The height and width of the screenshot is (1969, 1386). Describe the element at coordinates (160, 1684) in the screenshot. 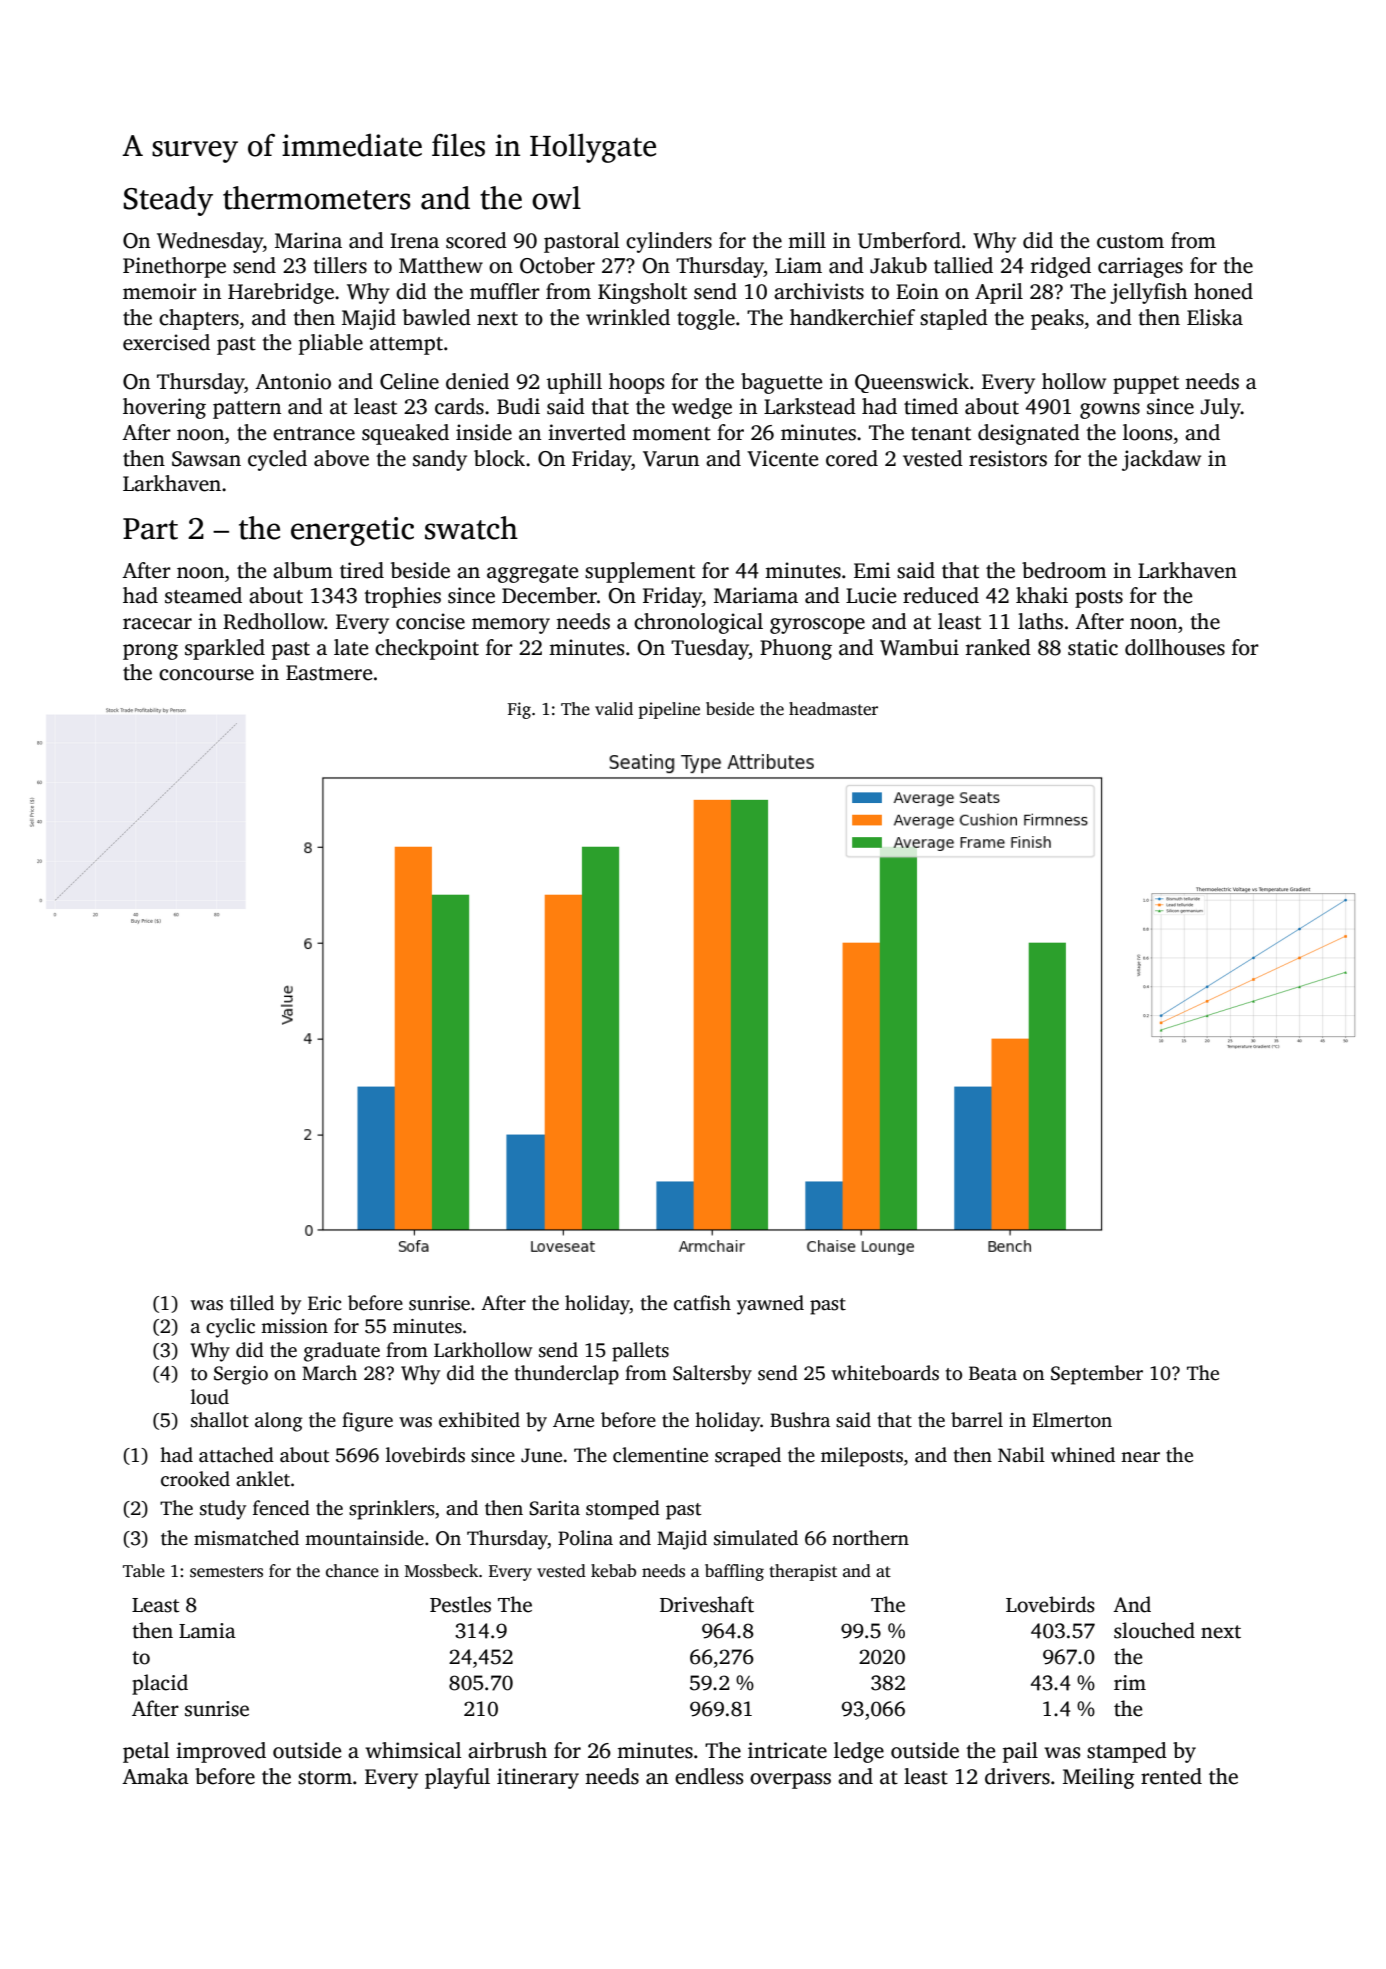

I see `placid` at that location.
